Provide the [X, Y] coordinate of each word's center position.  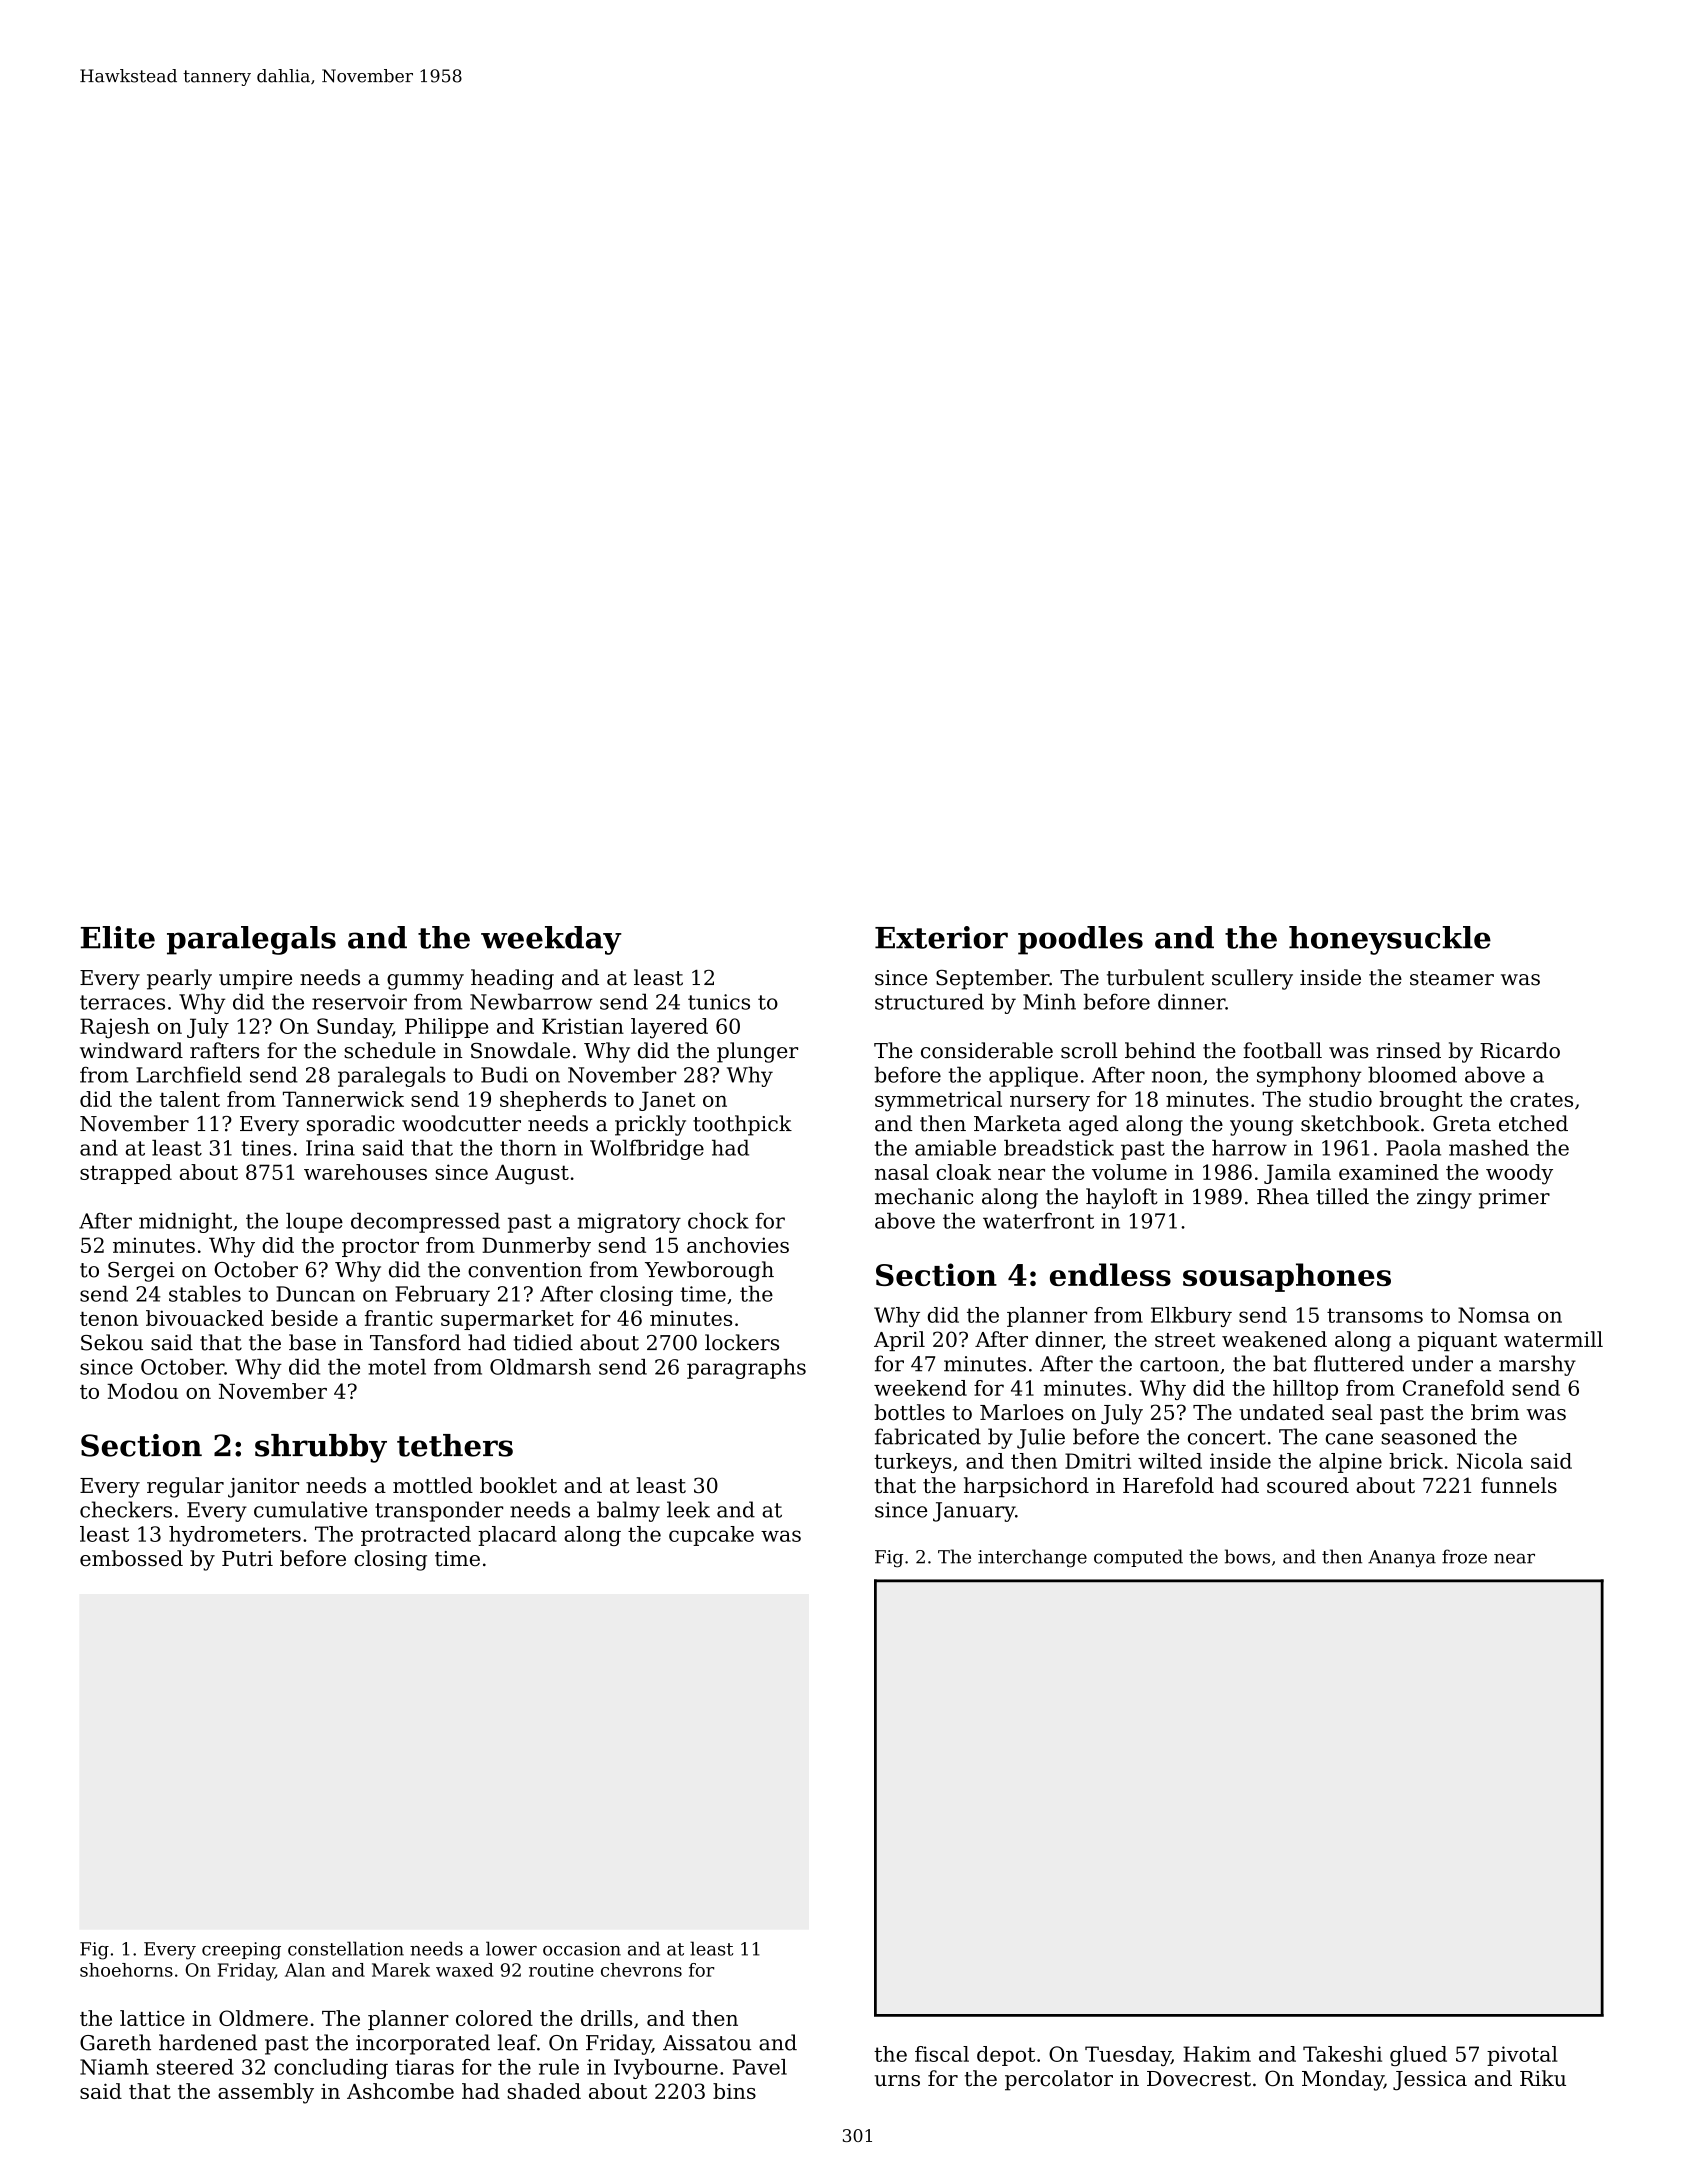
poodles [1080, 940]
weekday [551, 940]
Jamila [1297, 1174]
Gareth [115, 2042]
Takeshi [1342, 2054]
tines [266, 1148]
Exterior [941, 937]
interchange [1032, 1558]
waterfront [1038, 1221]
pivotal [1522, 2056]
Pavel [760, 2067]
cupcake [711, 1536]
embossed [131, 1558]
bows [1247, 1556]
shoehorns [126, 1970]
